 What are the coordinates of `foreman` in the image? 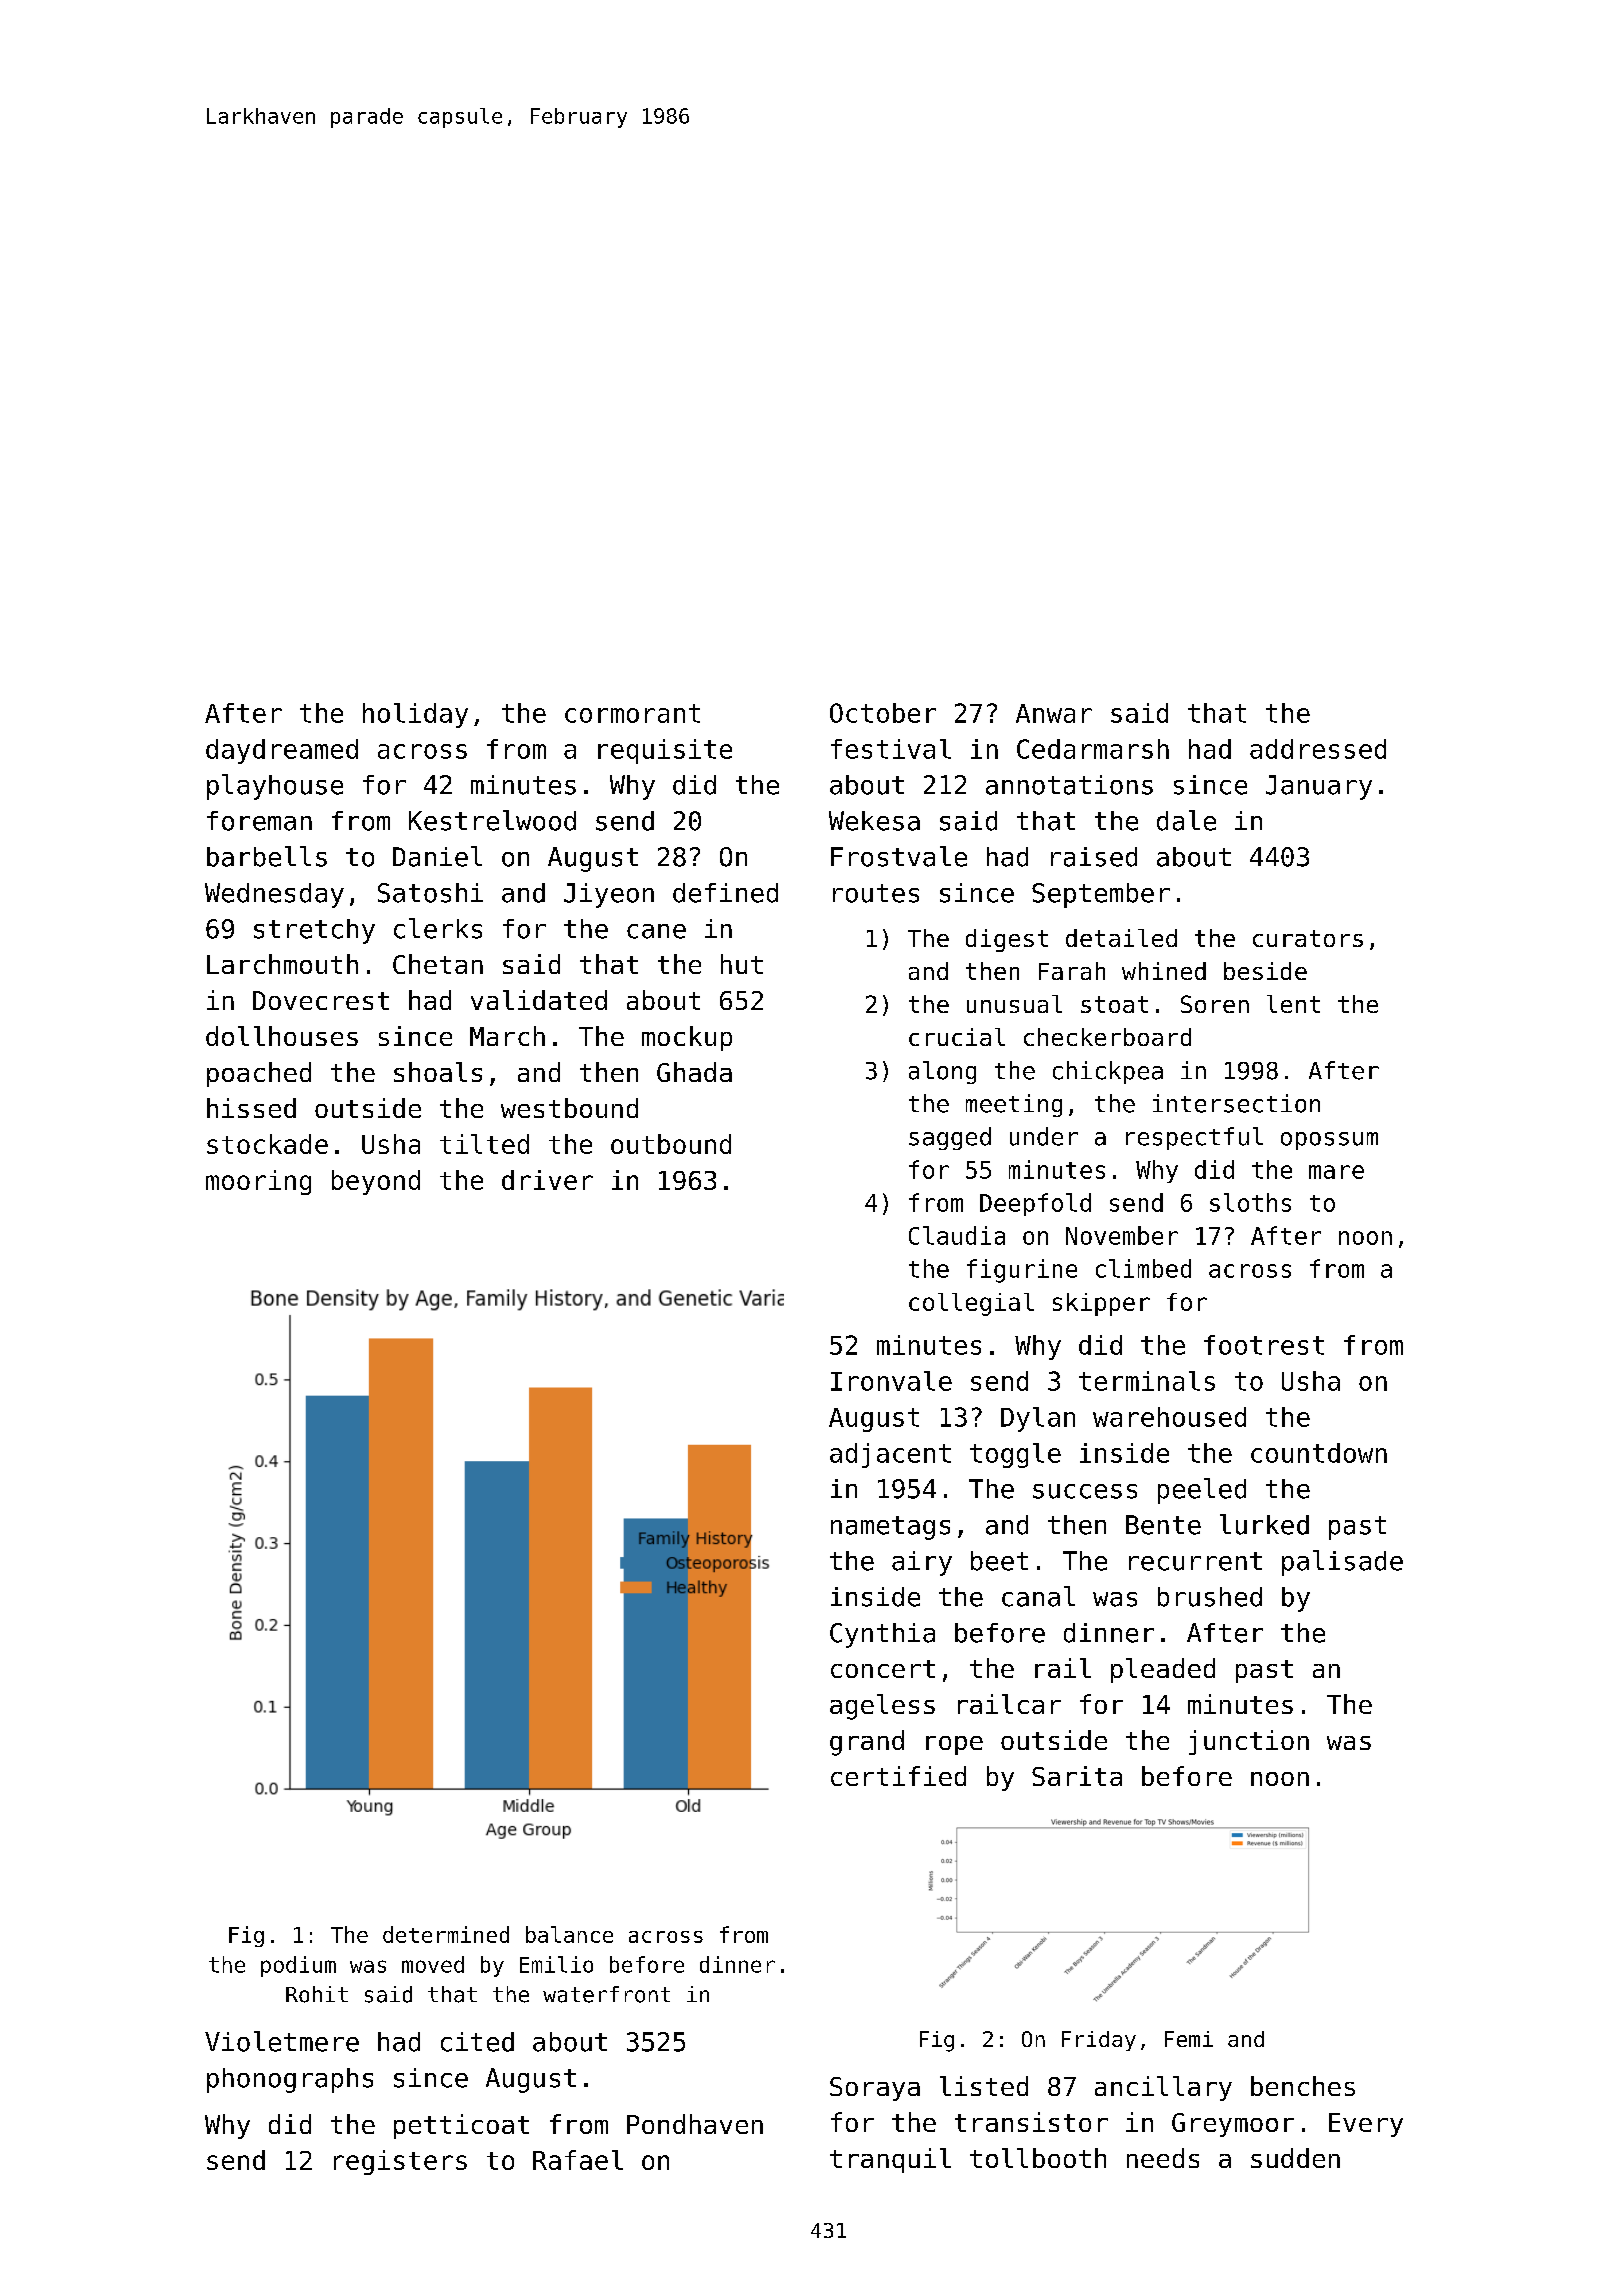 It's located at (259, 821).
